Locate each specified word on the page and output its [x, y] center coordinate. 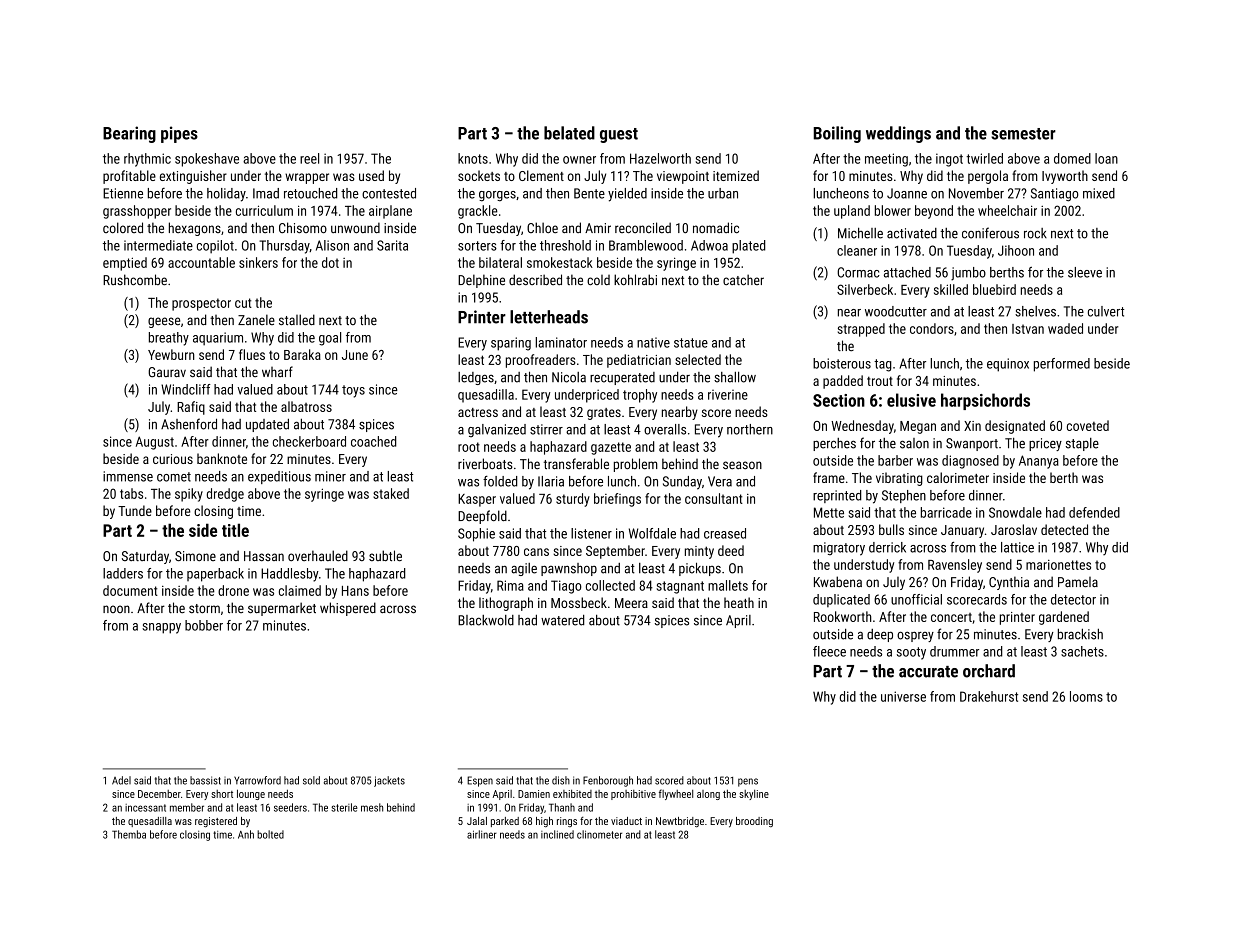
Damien [534, 794]
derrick [887, 547]
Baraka [302, 354]
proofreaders [541, 361]
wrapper [307, 178]
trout [880, 381]
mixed [1099, 193]
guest [619, 135]
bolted [270, 834]
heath [739, 602]
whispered [348, 609]
